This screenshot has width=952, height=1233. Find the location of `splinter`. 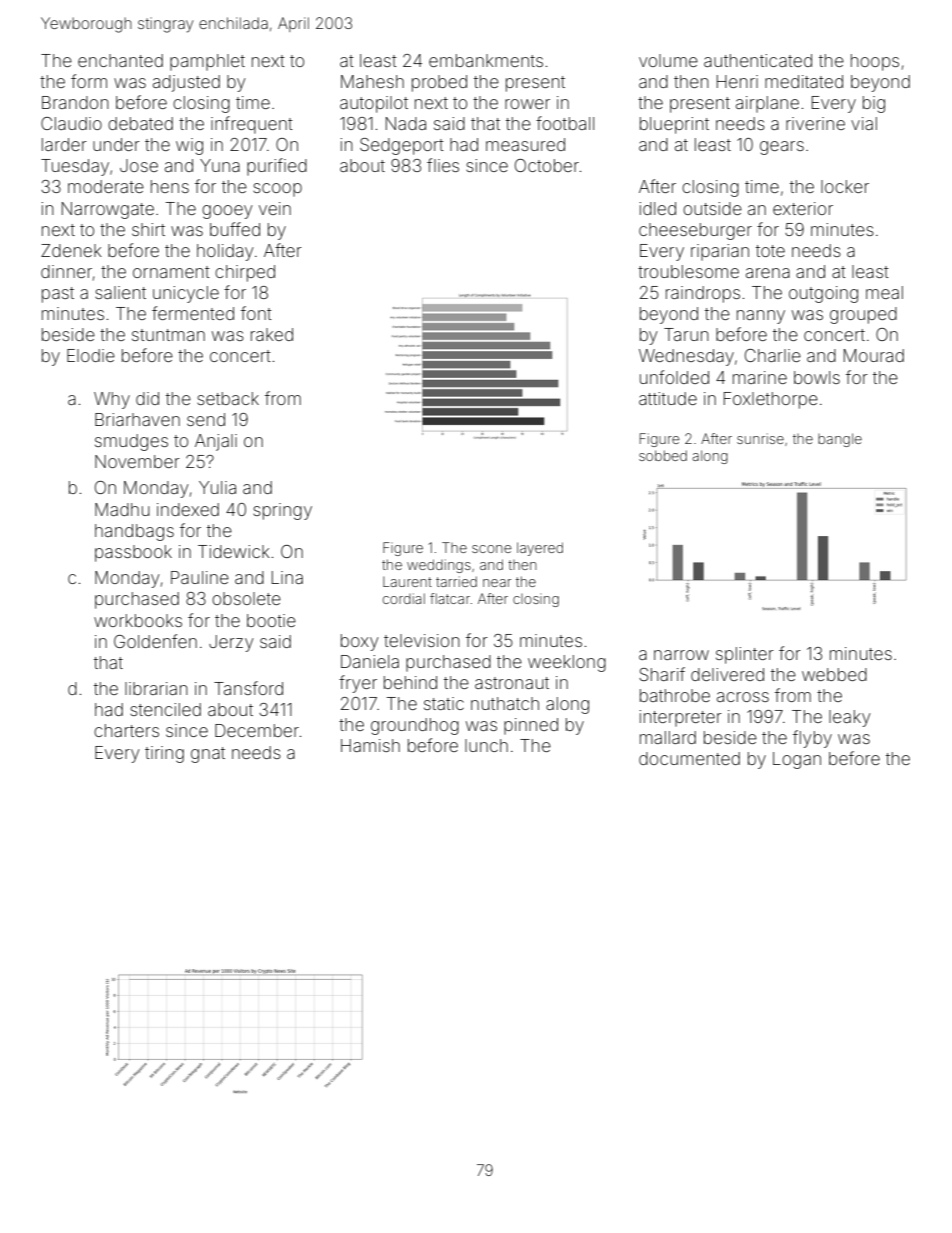

splinter is located at coordinates (745, 655).
